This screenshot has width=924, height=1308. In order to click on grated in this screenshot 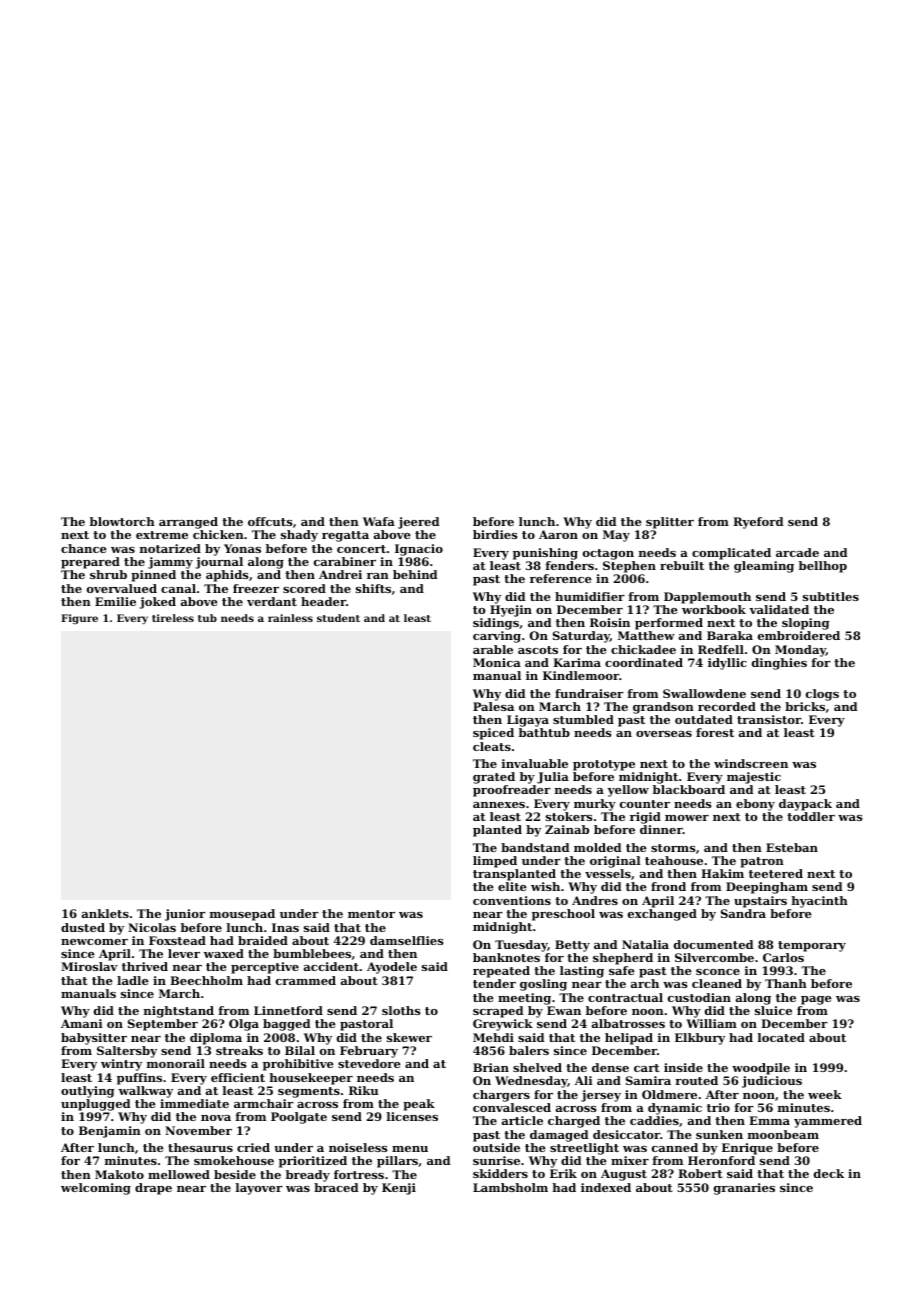, I will do `click(494, 778)`.
